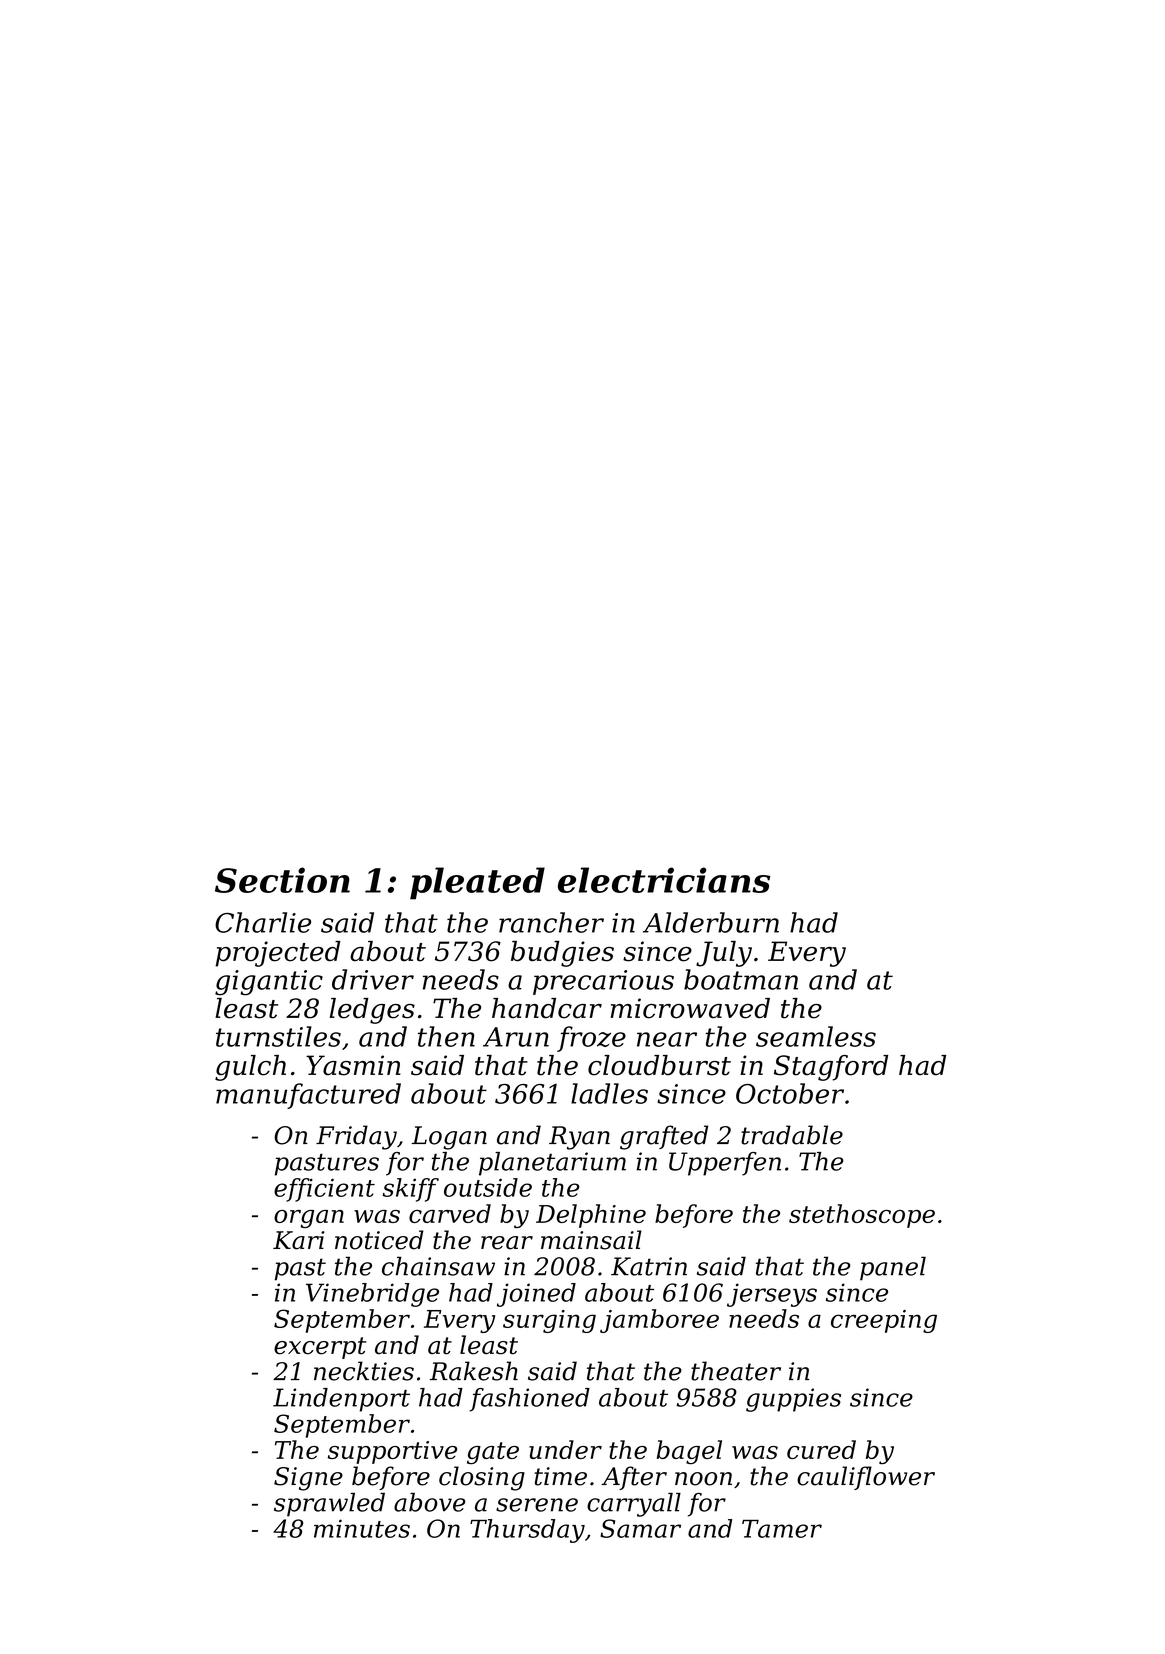 The image size is (1165, 1654). What do you see at coordinates (741, 979) in the page?
I see `boatman` at bounding box center [741, 979].
